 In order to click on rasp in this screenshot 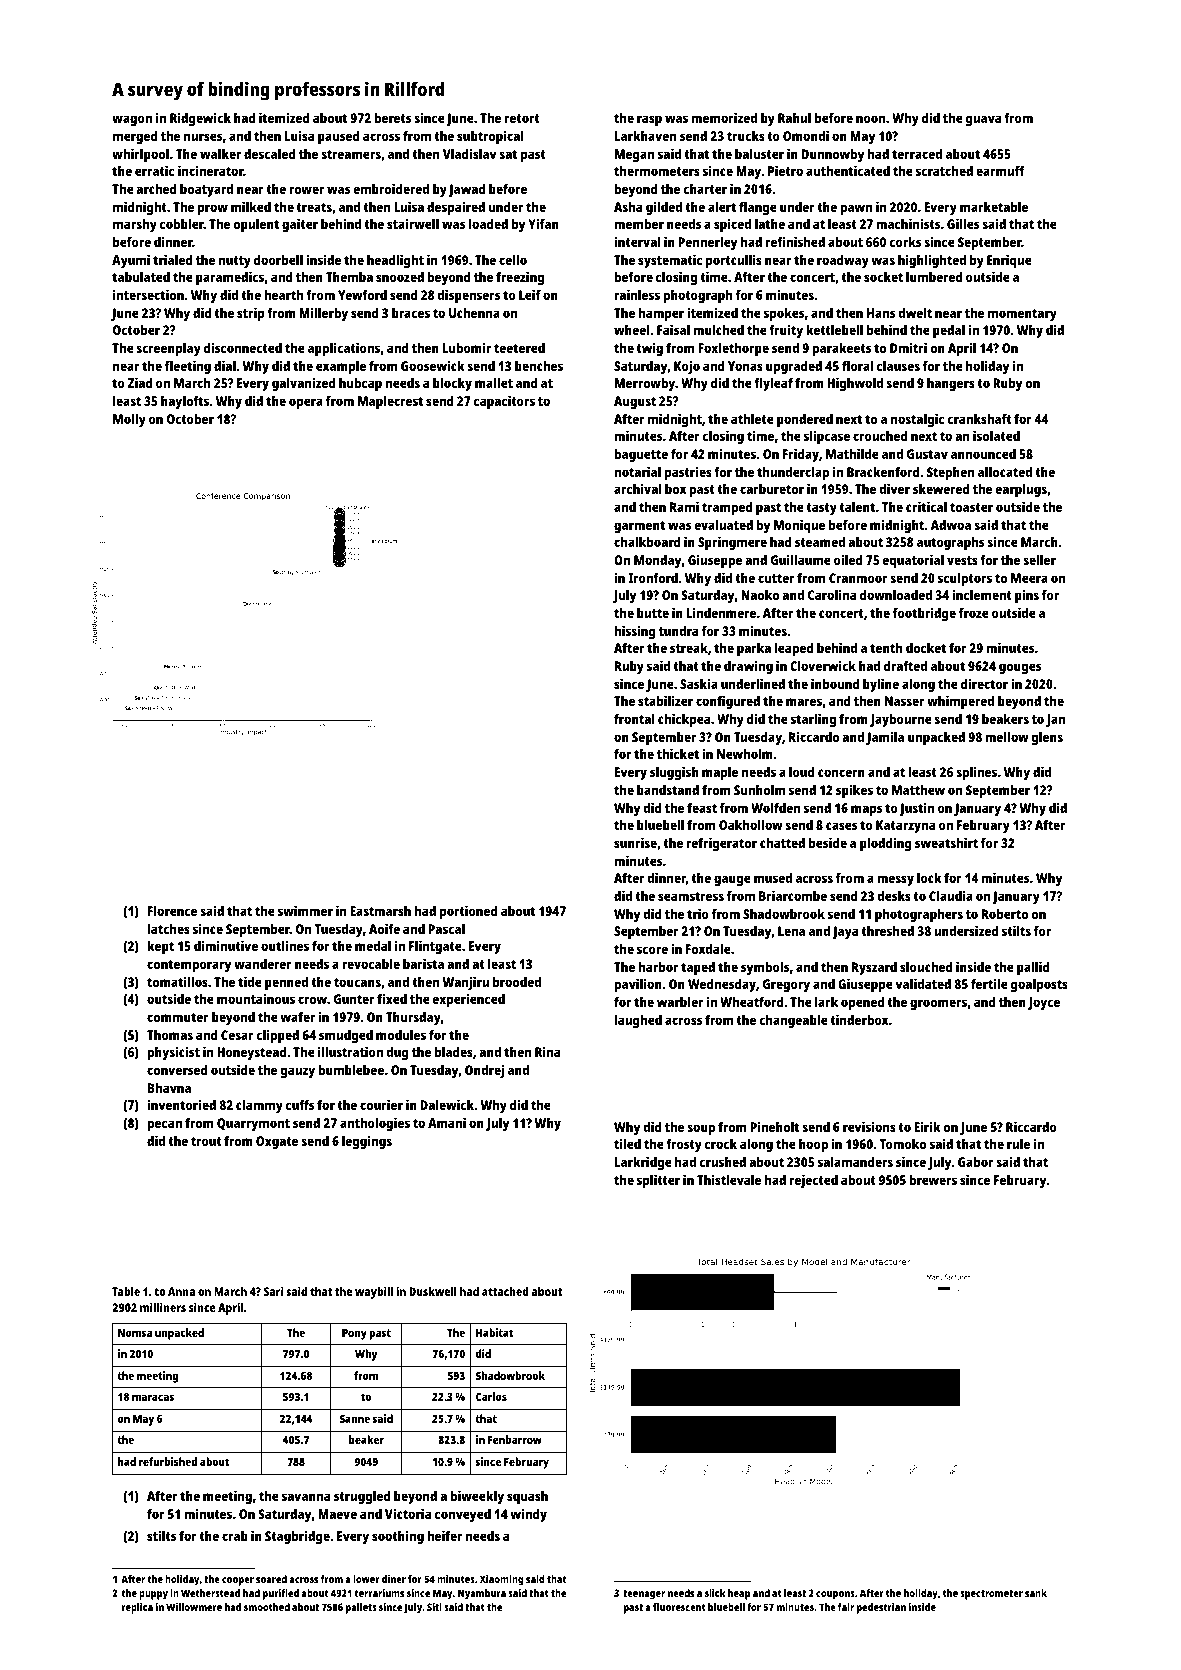, I will do `click(649, 120)`.
